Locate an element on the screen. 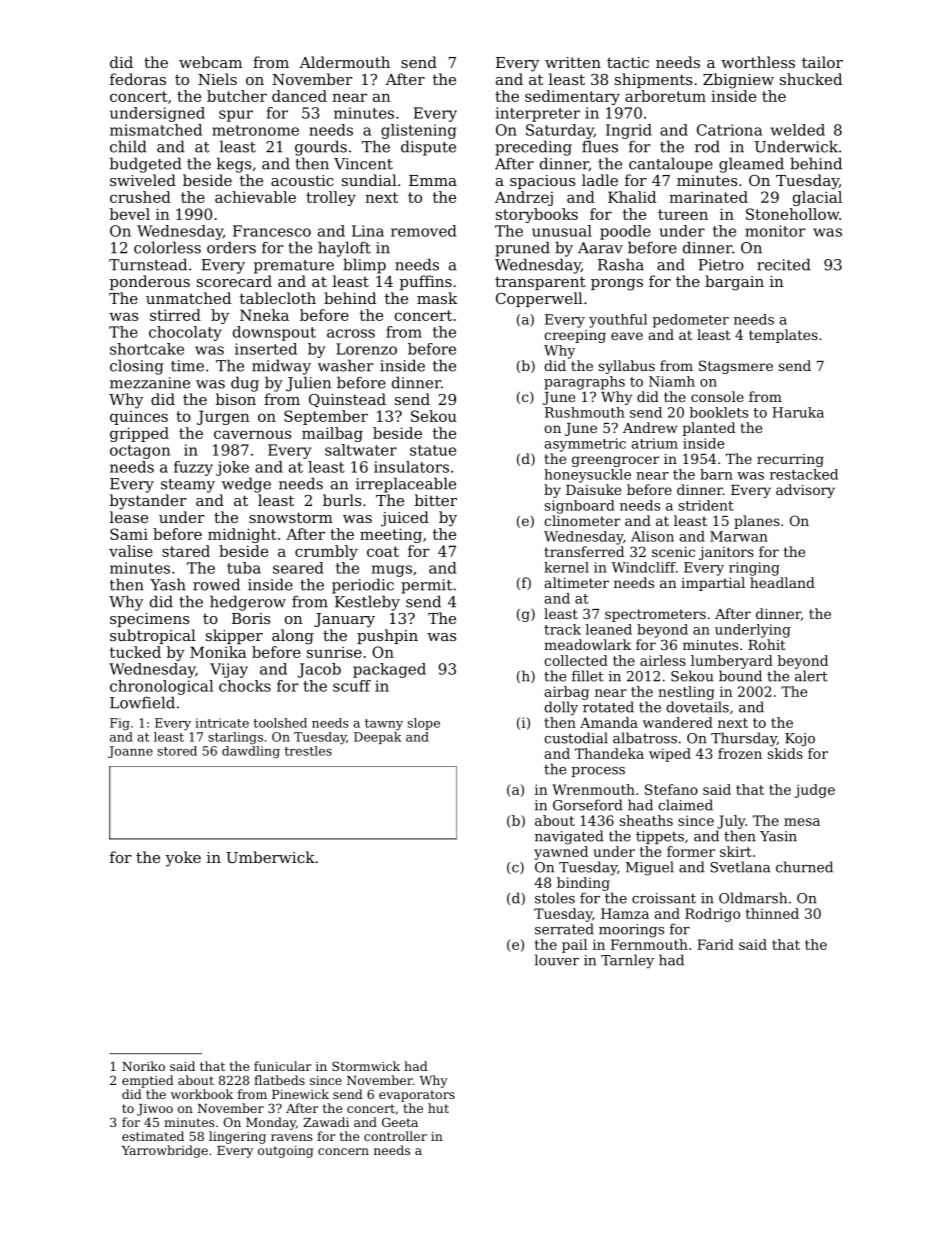 The width and height of the screenshot is (952, 1233). trestles is located at coordinates (308, 751).
